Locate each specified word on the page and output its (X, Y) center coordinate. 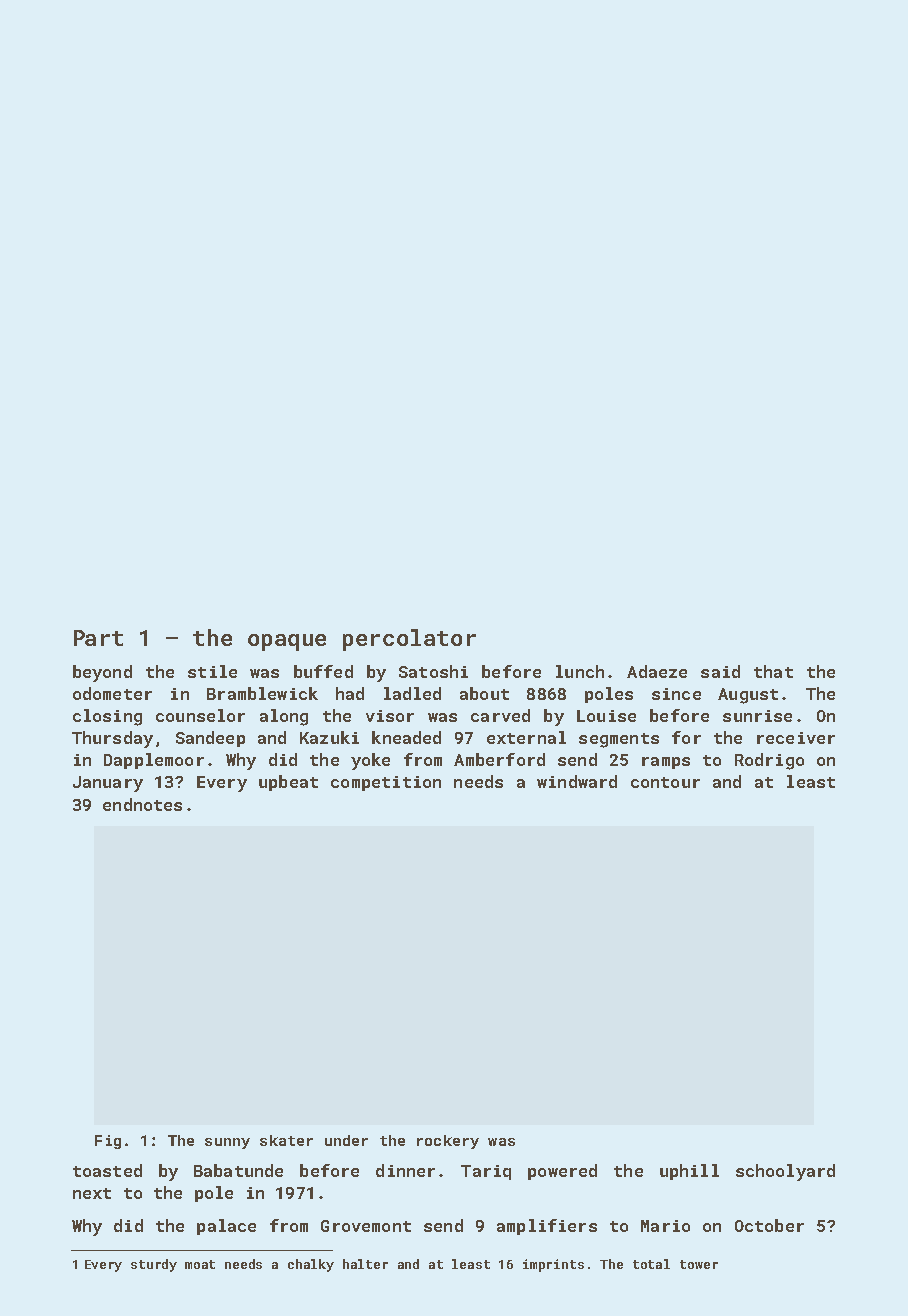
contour (665, 782)
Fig (108, 1142)
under (346, 1140)
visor (390, 716)
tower (699, 1264)
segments (619, 740)
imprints (553, 1265)
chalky (311, 1265)
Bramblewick (262, 693)
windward (577, 781)
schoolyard (785, 1172)
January (108, 784)
